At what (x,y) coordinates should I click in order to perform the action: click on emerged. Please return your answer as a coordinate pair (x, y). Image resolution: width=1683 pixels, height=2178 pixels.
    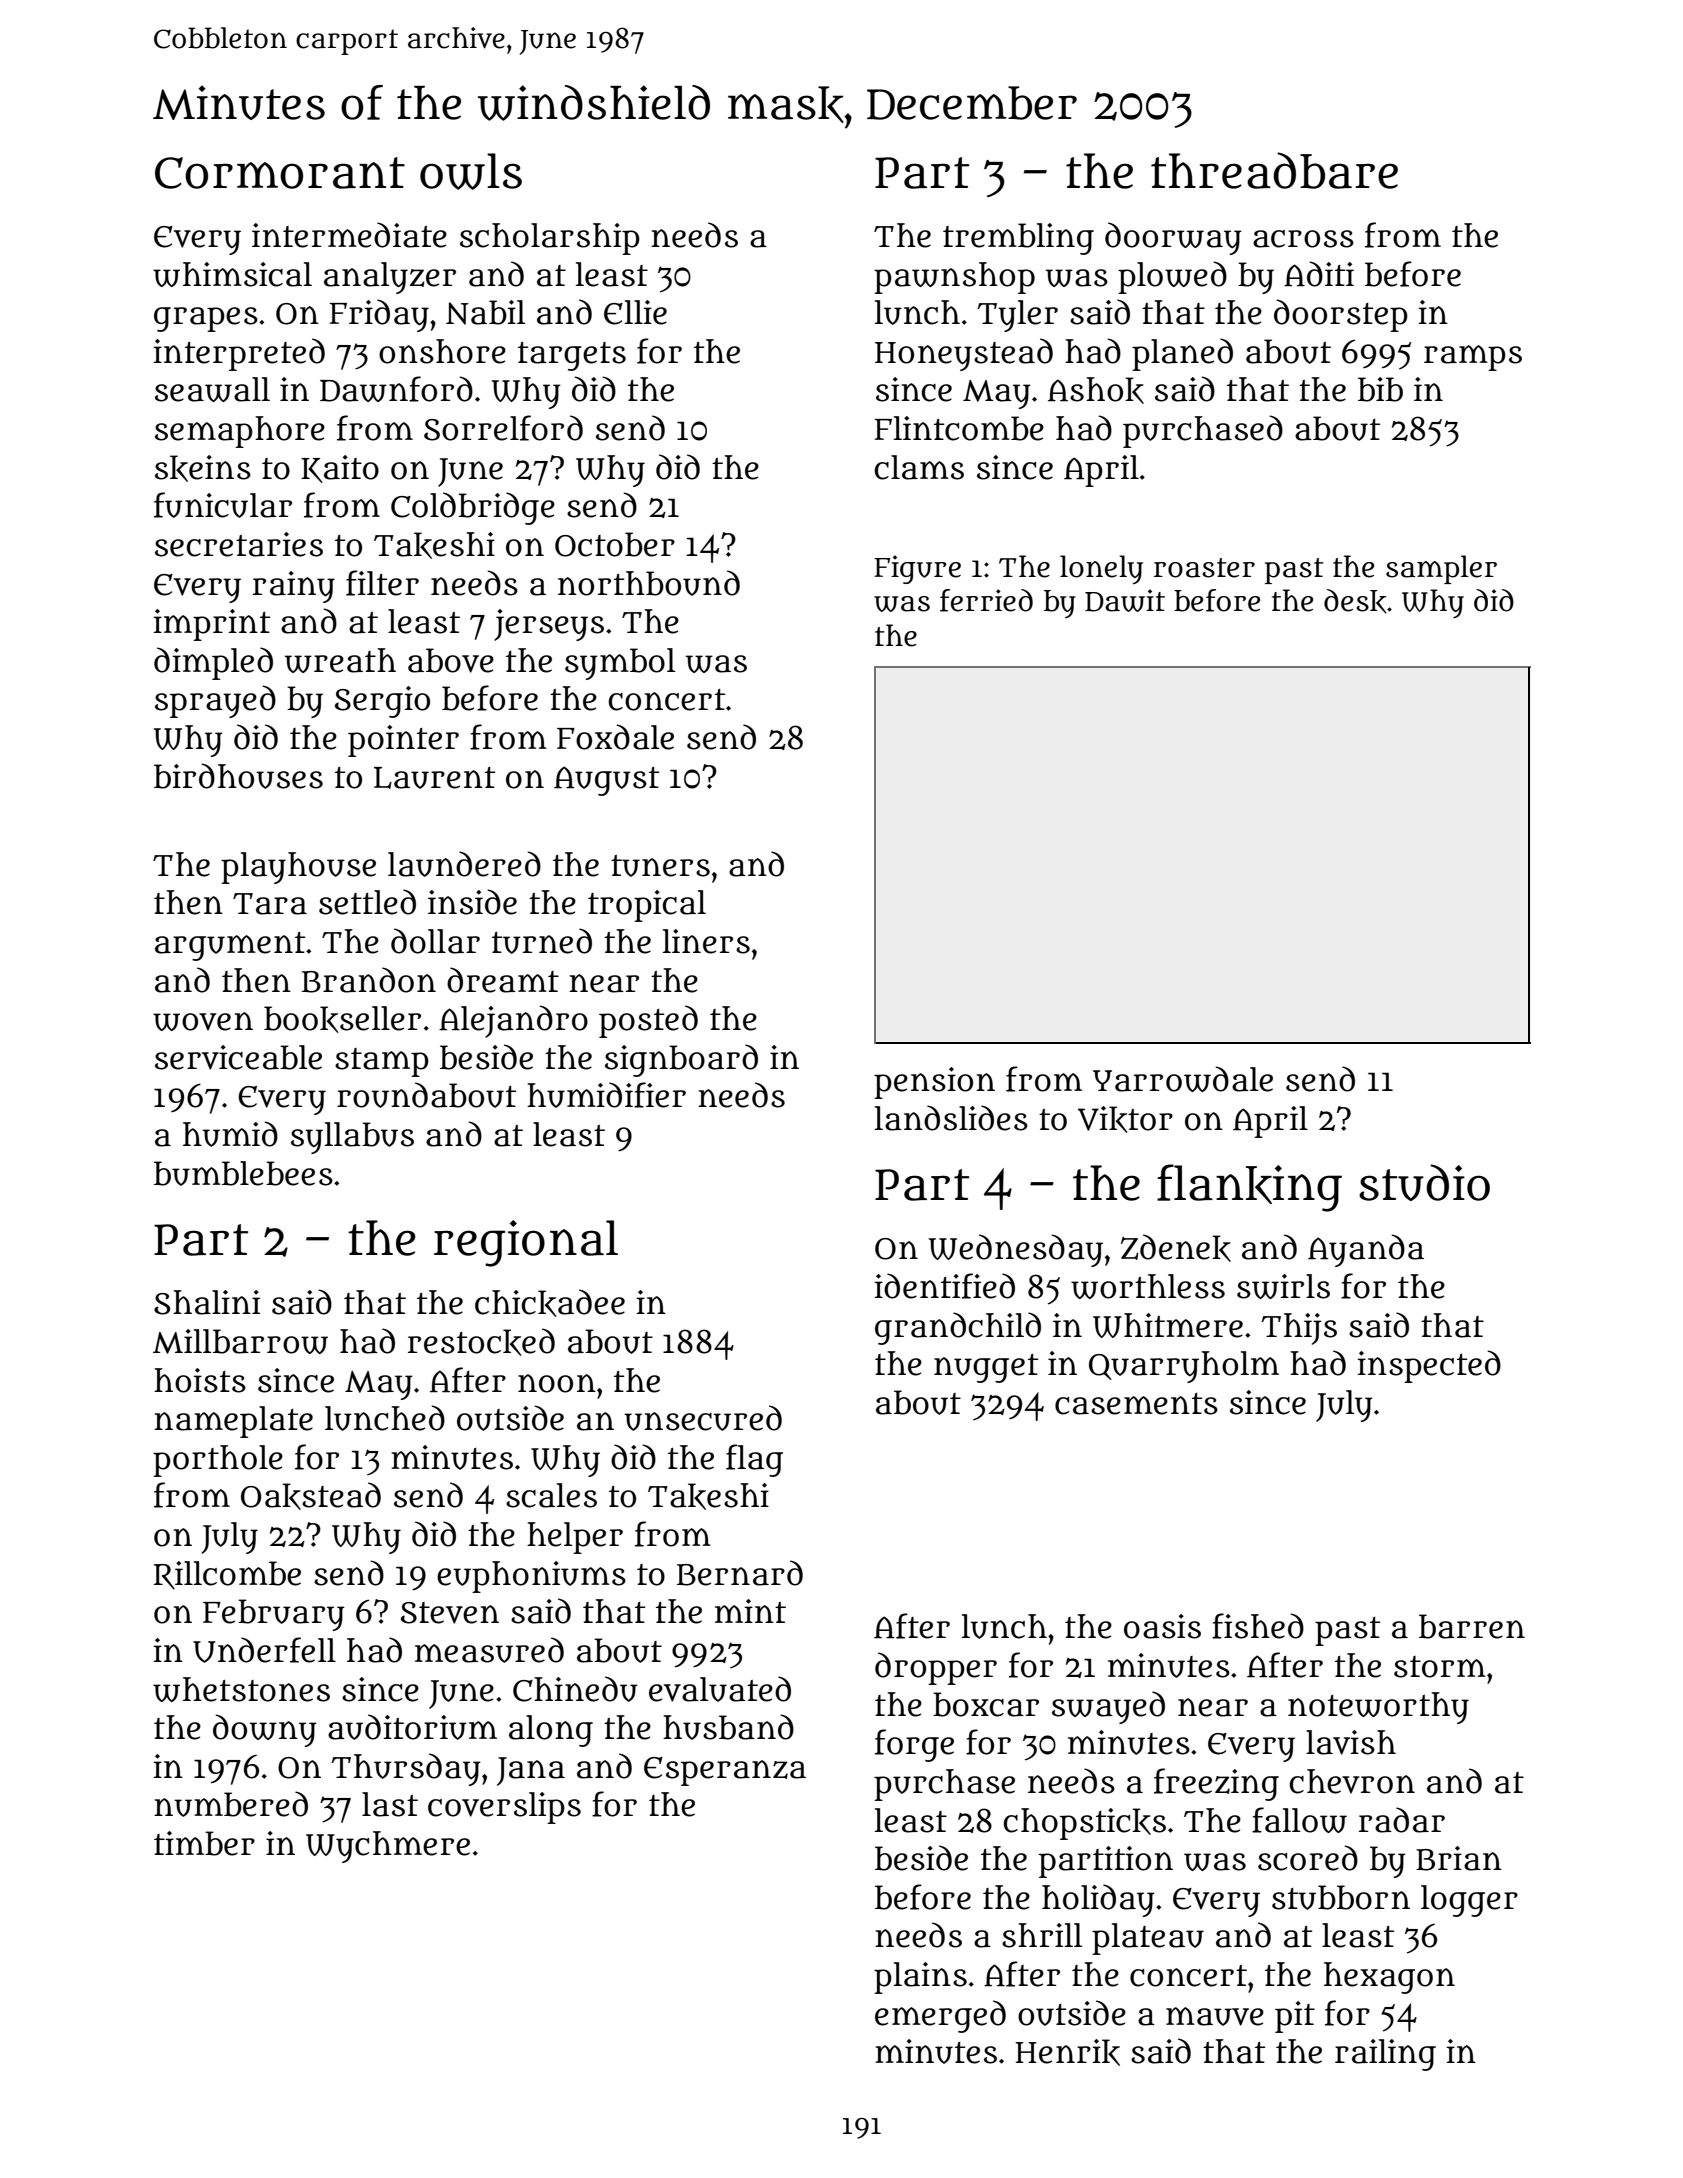
    Looking at the image, I should click on (940, 2016).
